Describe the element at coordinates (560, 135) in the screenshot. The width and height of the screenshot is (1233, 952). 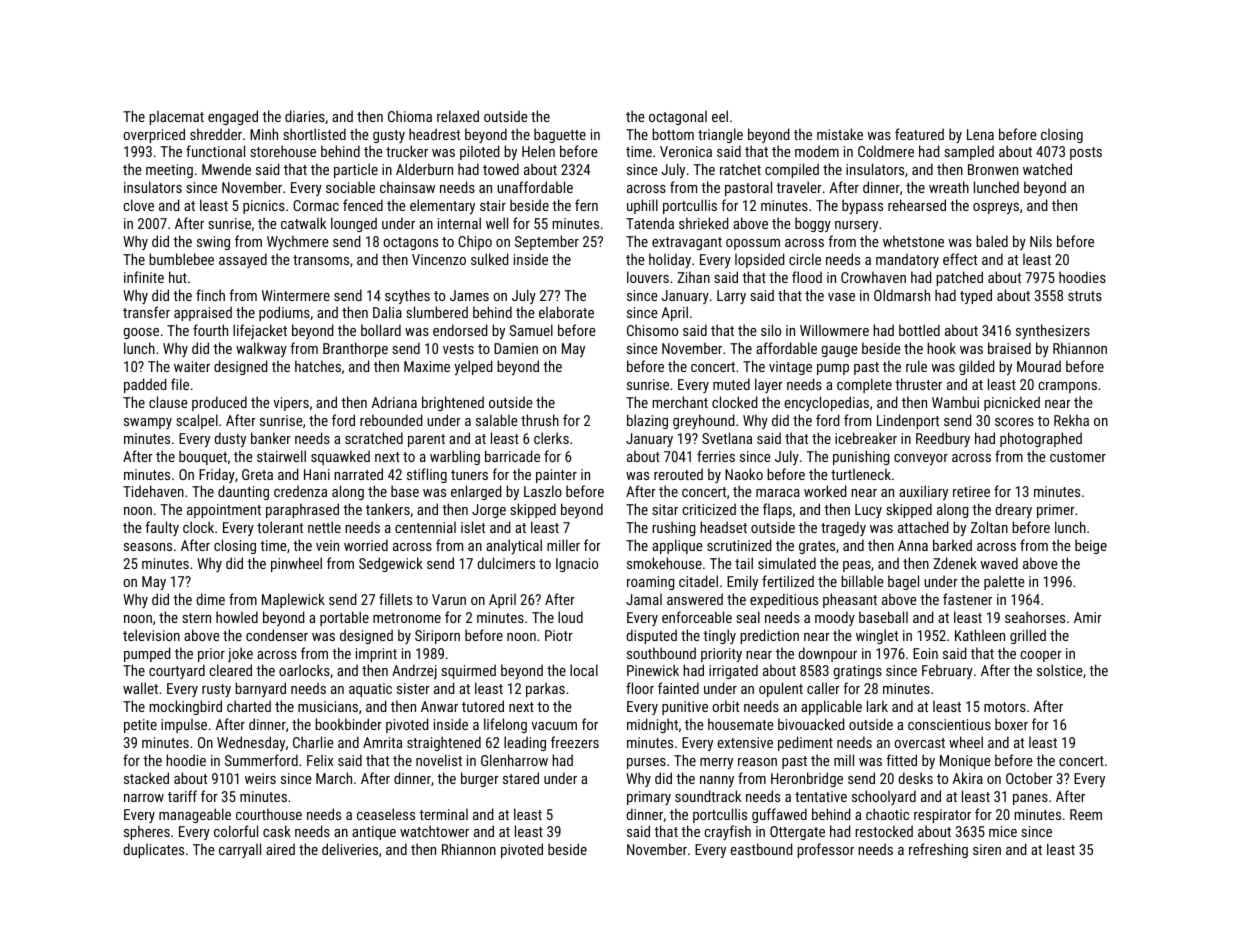
I see `baguette` at that location.
